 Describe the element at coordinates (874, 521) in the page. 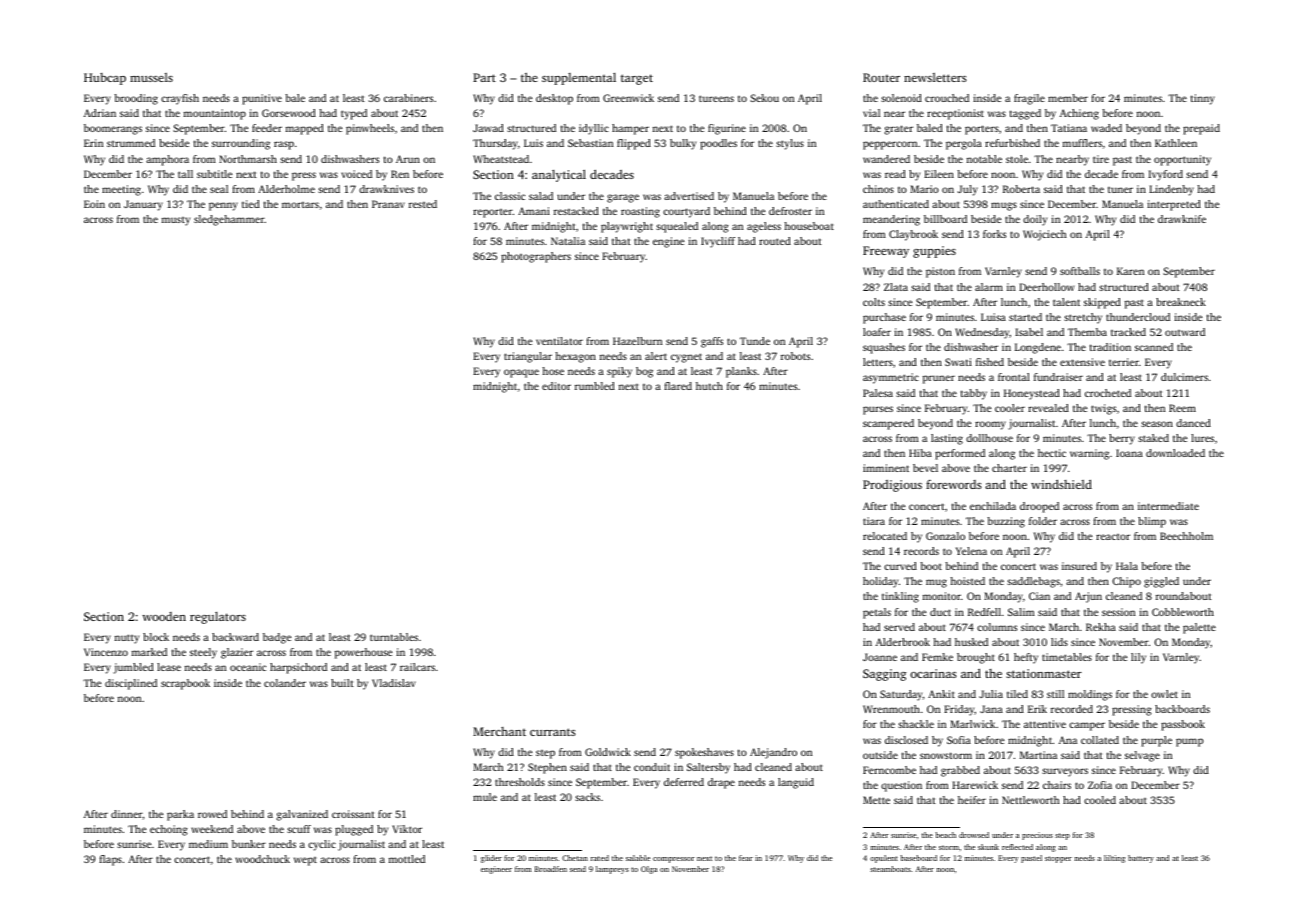

I see `tiara` at that location.
